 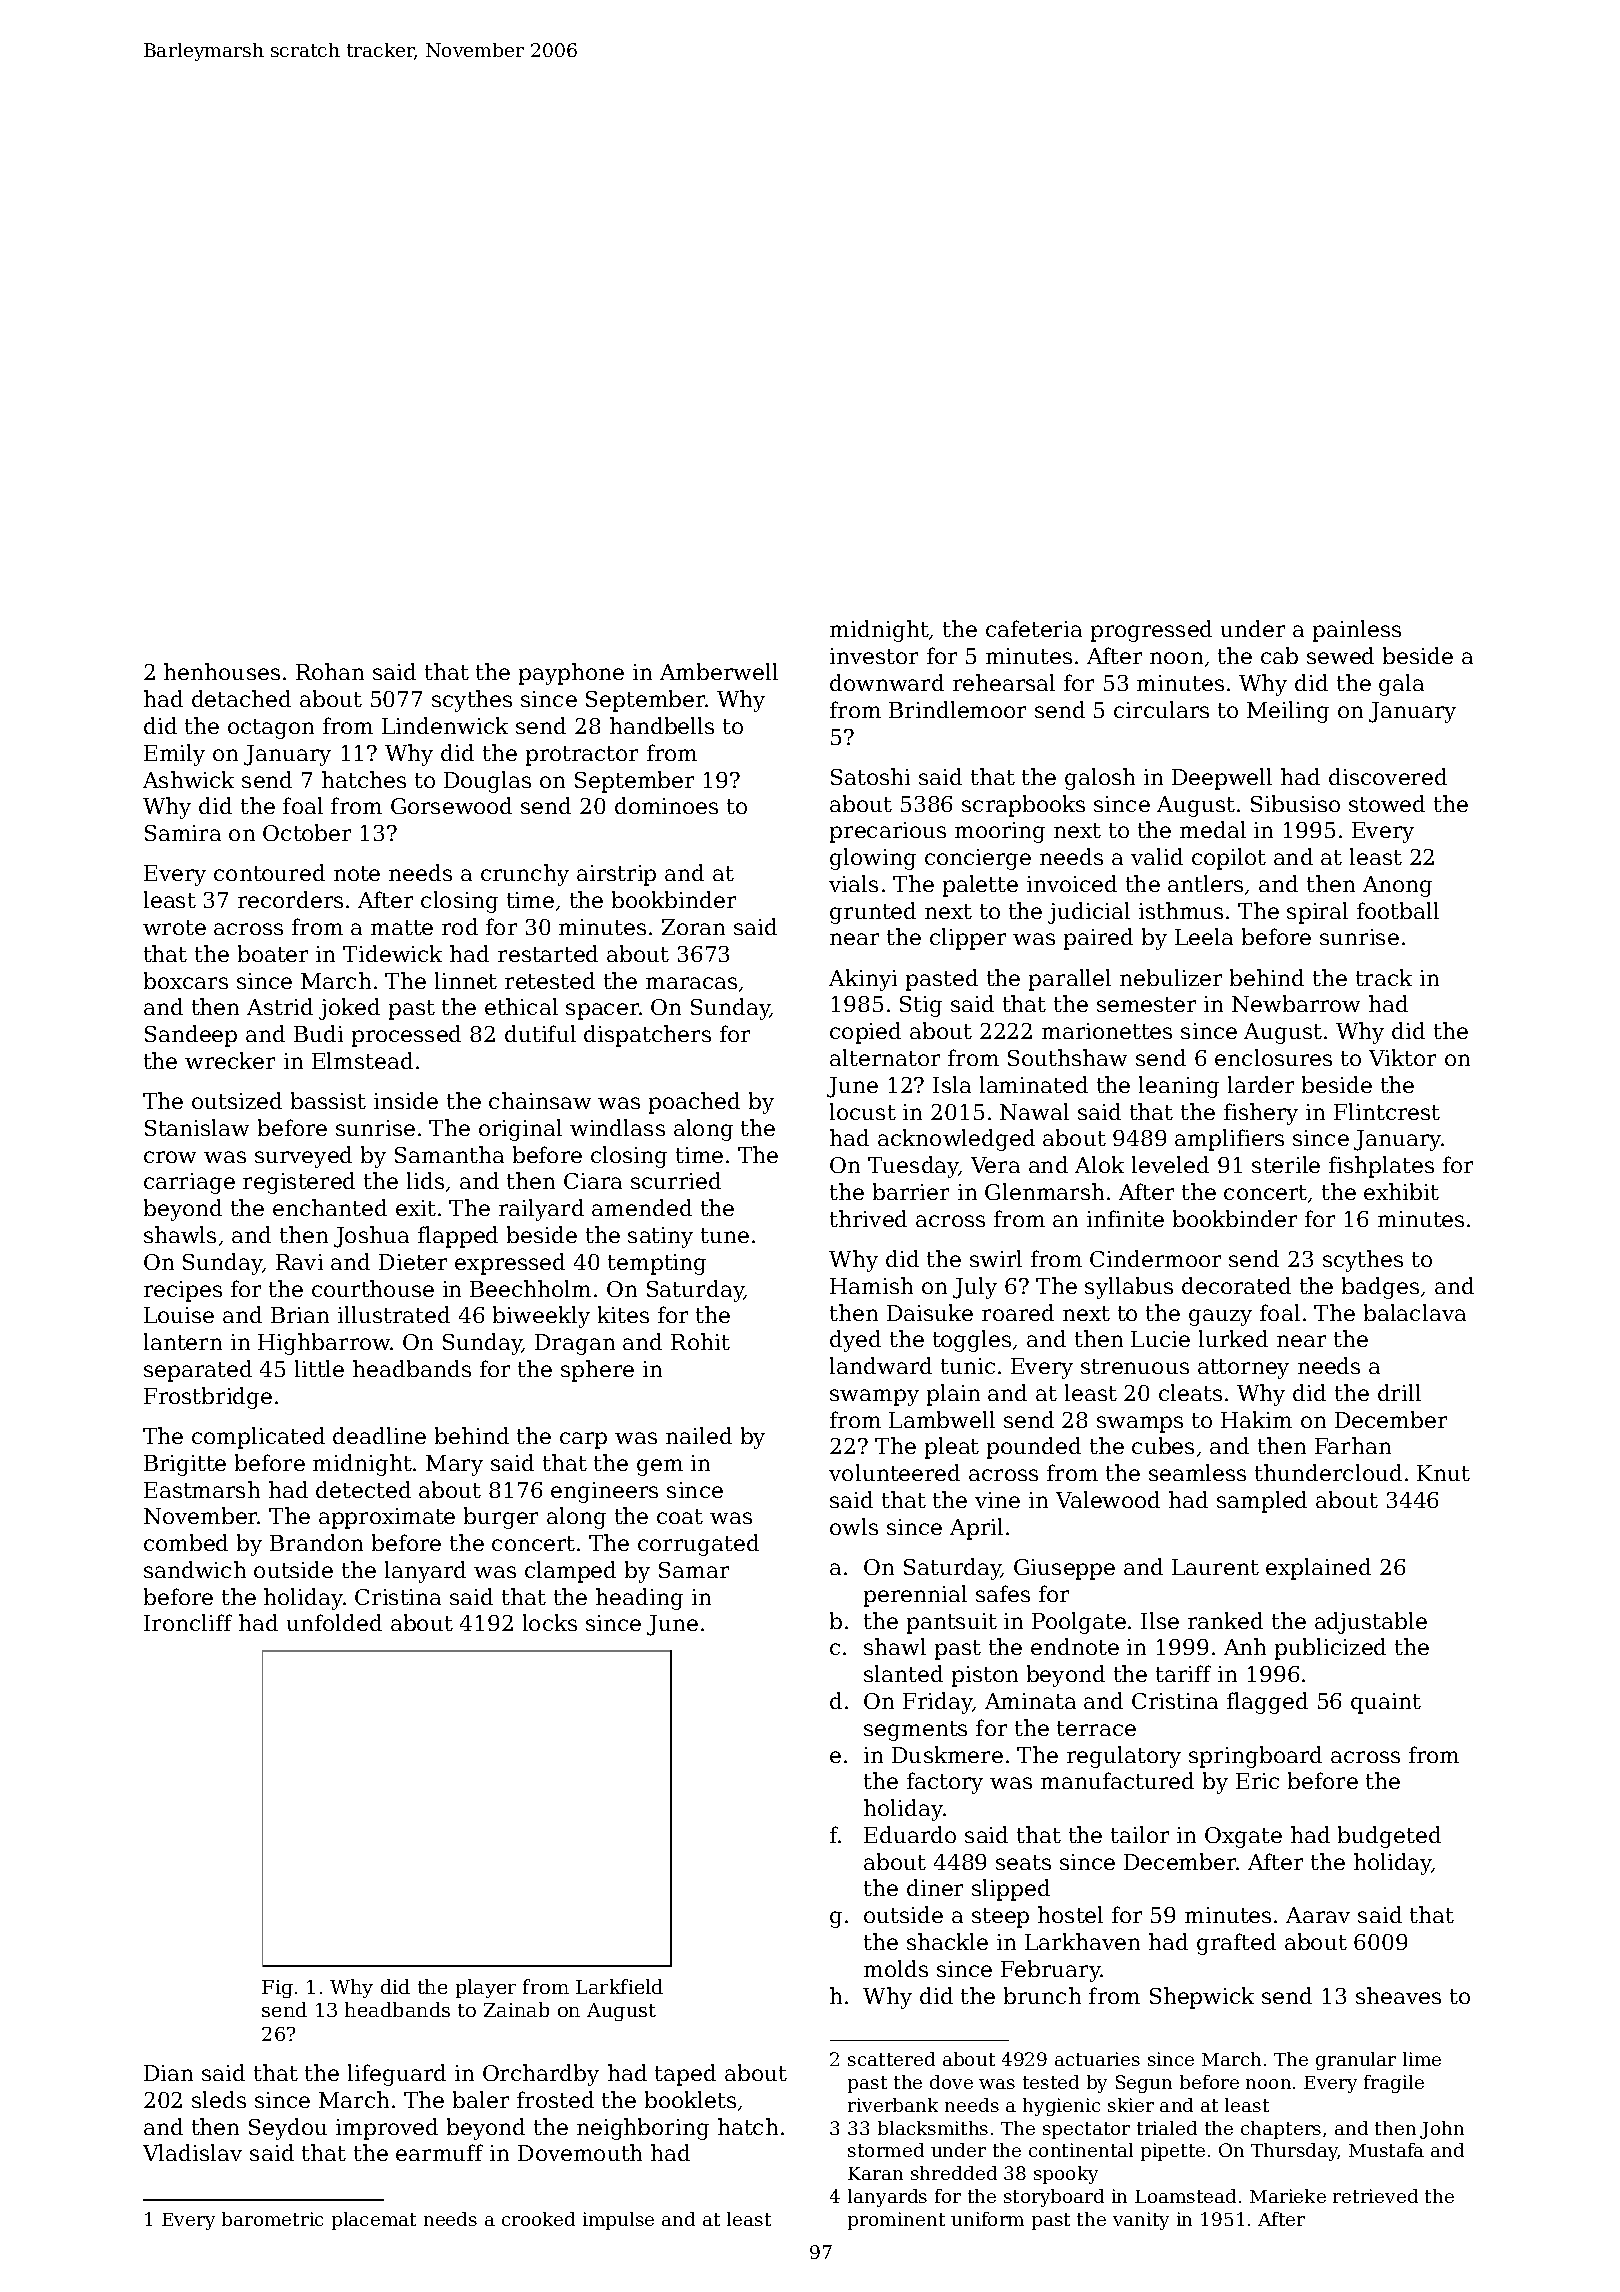 I want to click on separated, so click(x=198, y=1371).
